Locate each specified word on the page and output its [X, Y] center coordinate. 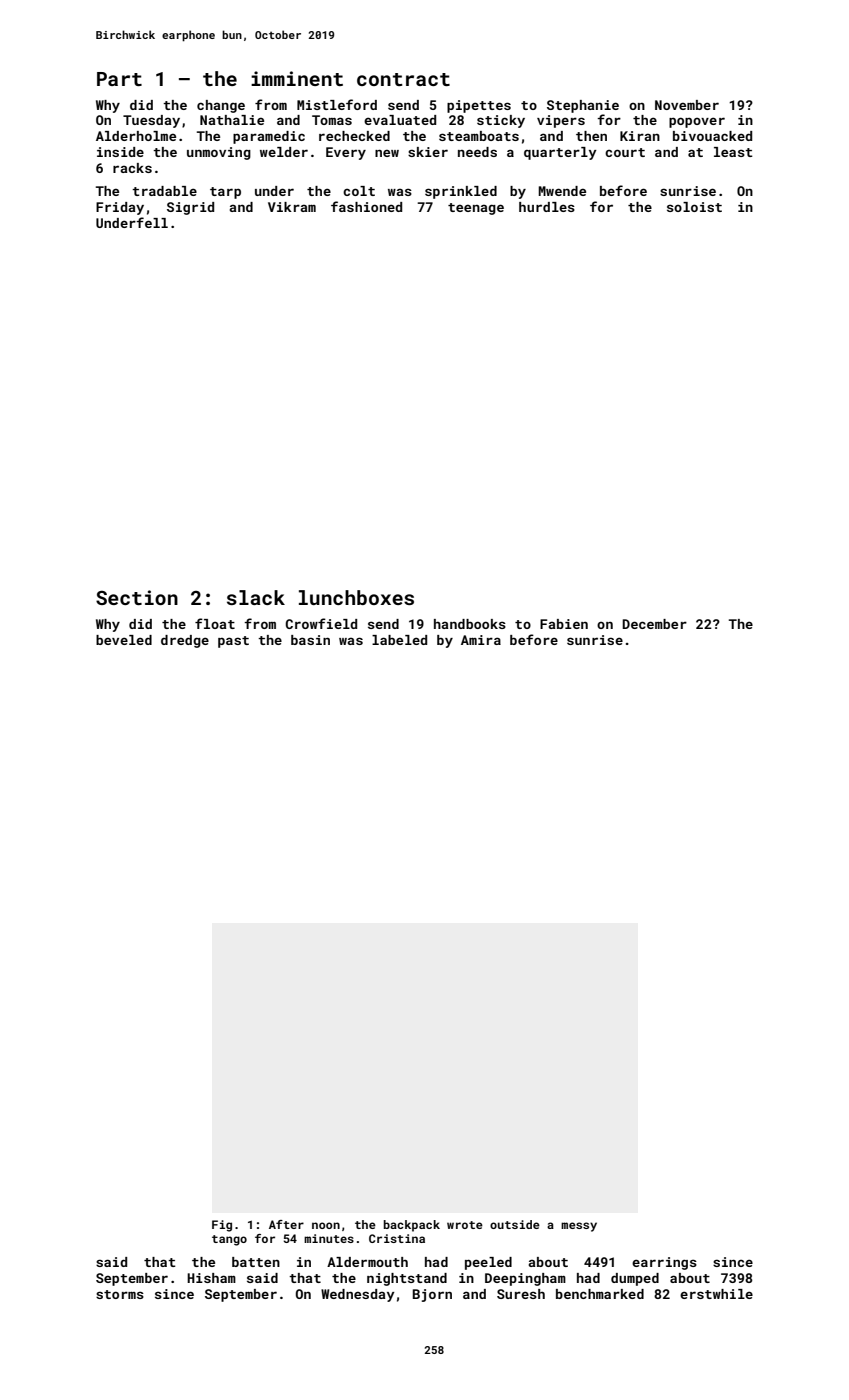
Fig [222, 1226]
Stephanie [583, 106]
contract [403, 79]
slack [256, 597]
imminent [297, 78]
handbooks [470, 624]
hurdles [547, 207]
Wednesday [358, 1295]
